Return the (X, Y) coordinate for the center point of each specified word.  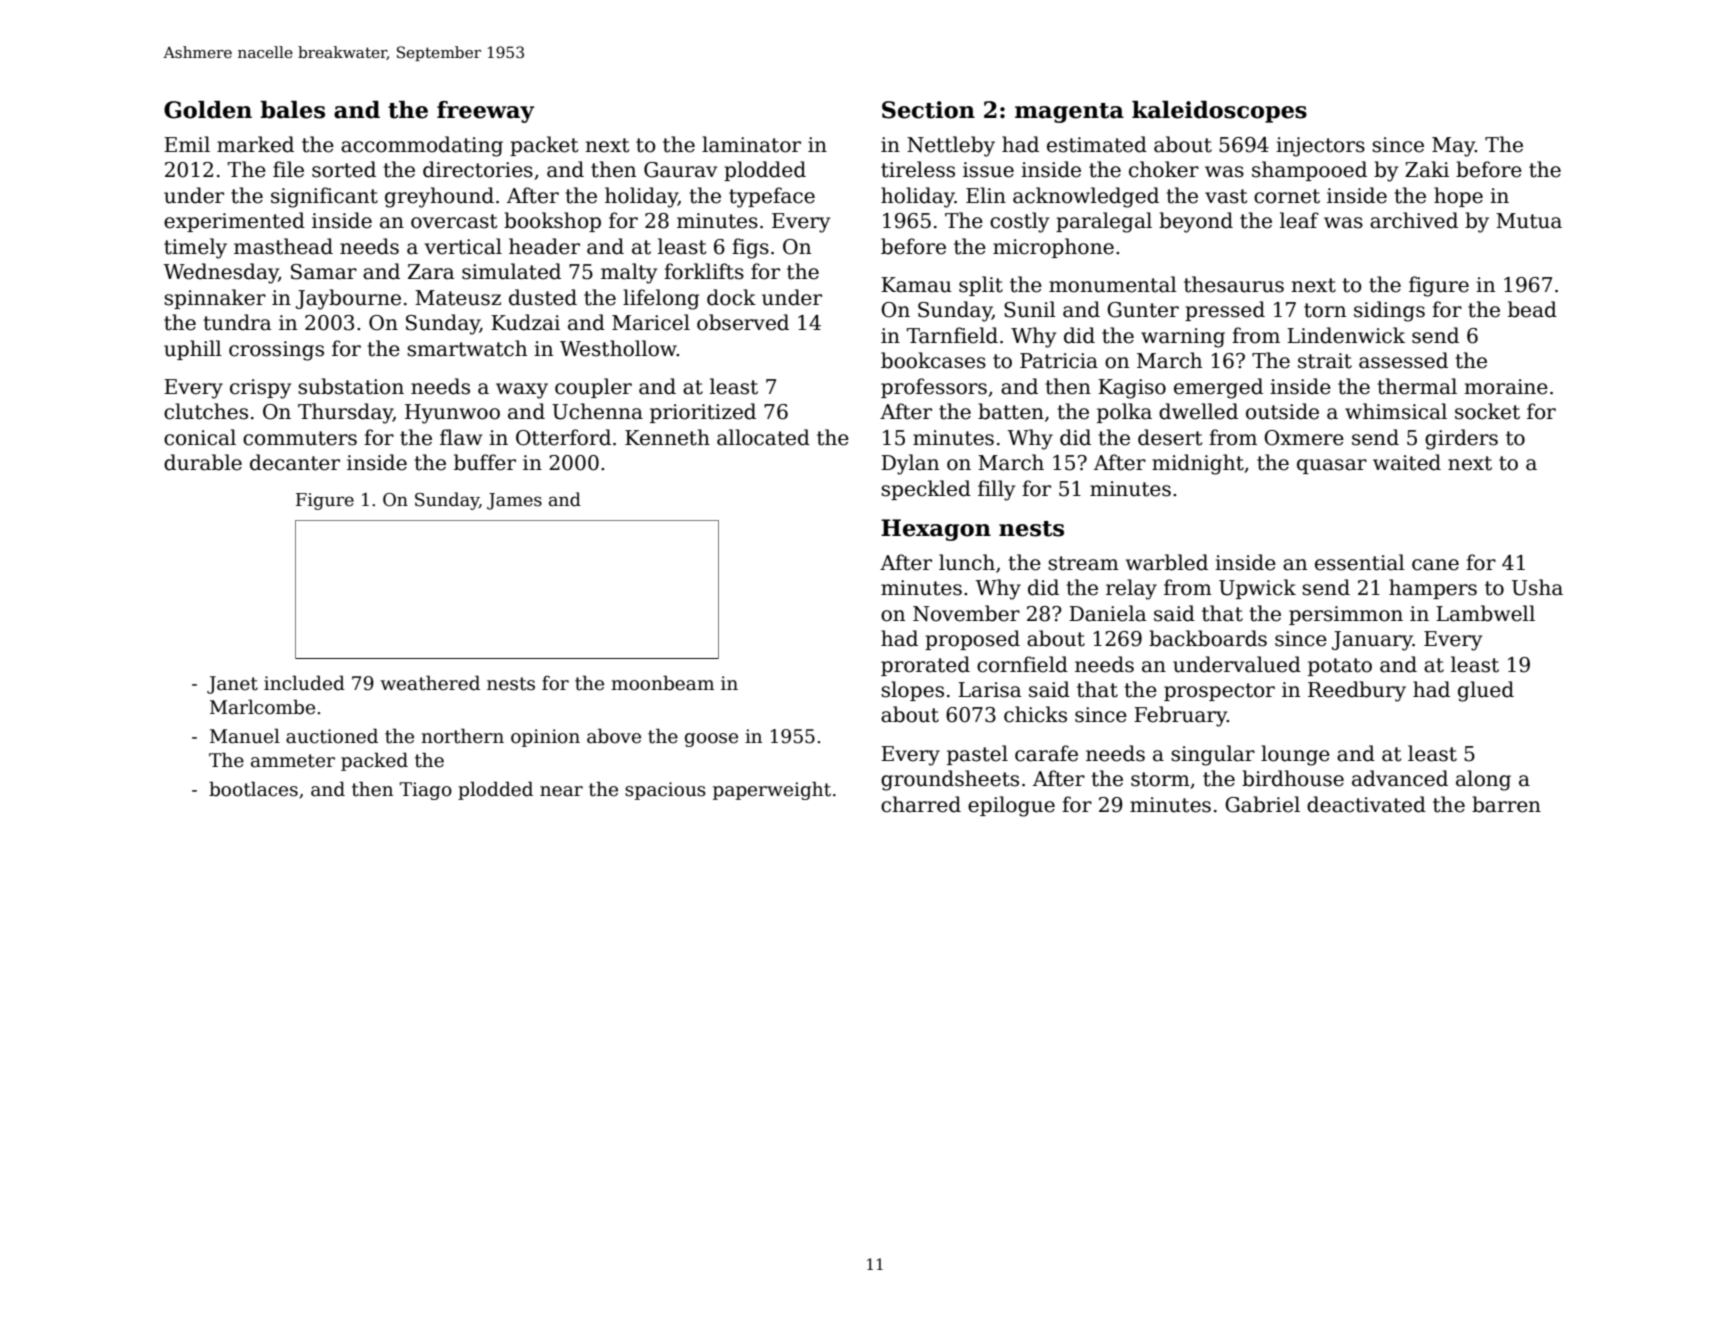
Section (928, 110)
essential (1360, 562)
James (514, 501)
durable (203, 462)
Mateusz (458, 298)
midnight (1198, 464)
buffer (485, 462)
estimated (1097, 144)
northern (462, 736)
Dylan (910, 464)
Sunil (1030, 309)
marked (255, 144)
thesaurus (1234, 284)
